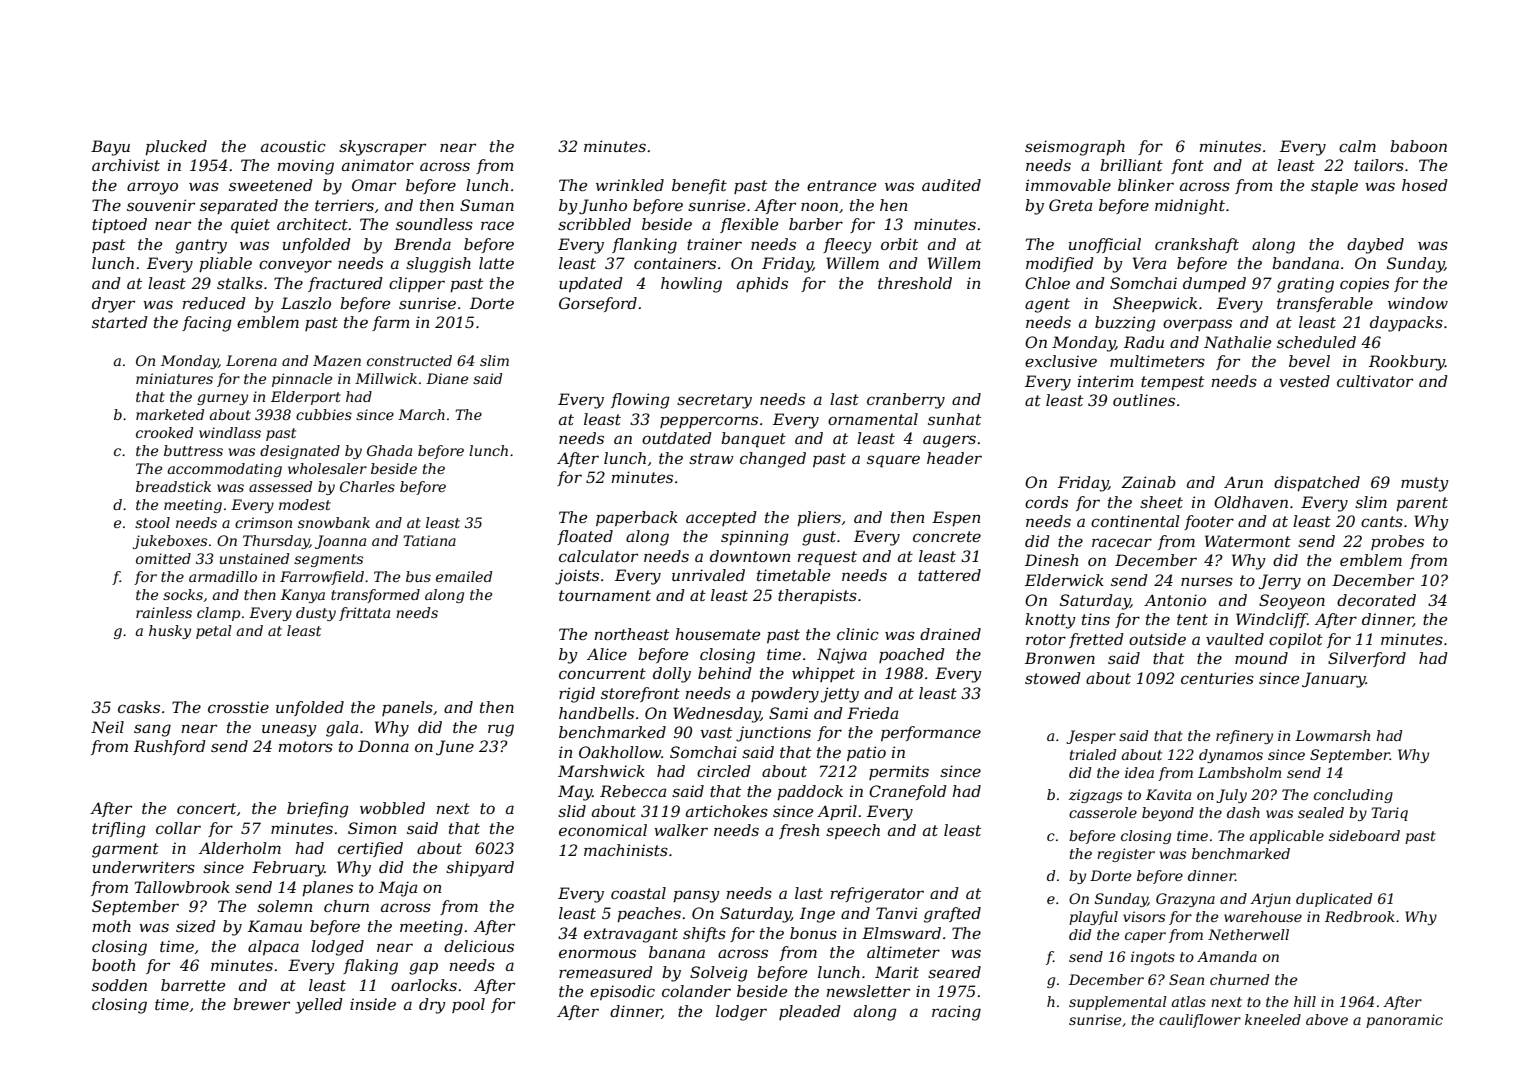  I want to click on Bronwen, so click(1060, 658).
